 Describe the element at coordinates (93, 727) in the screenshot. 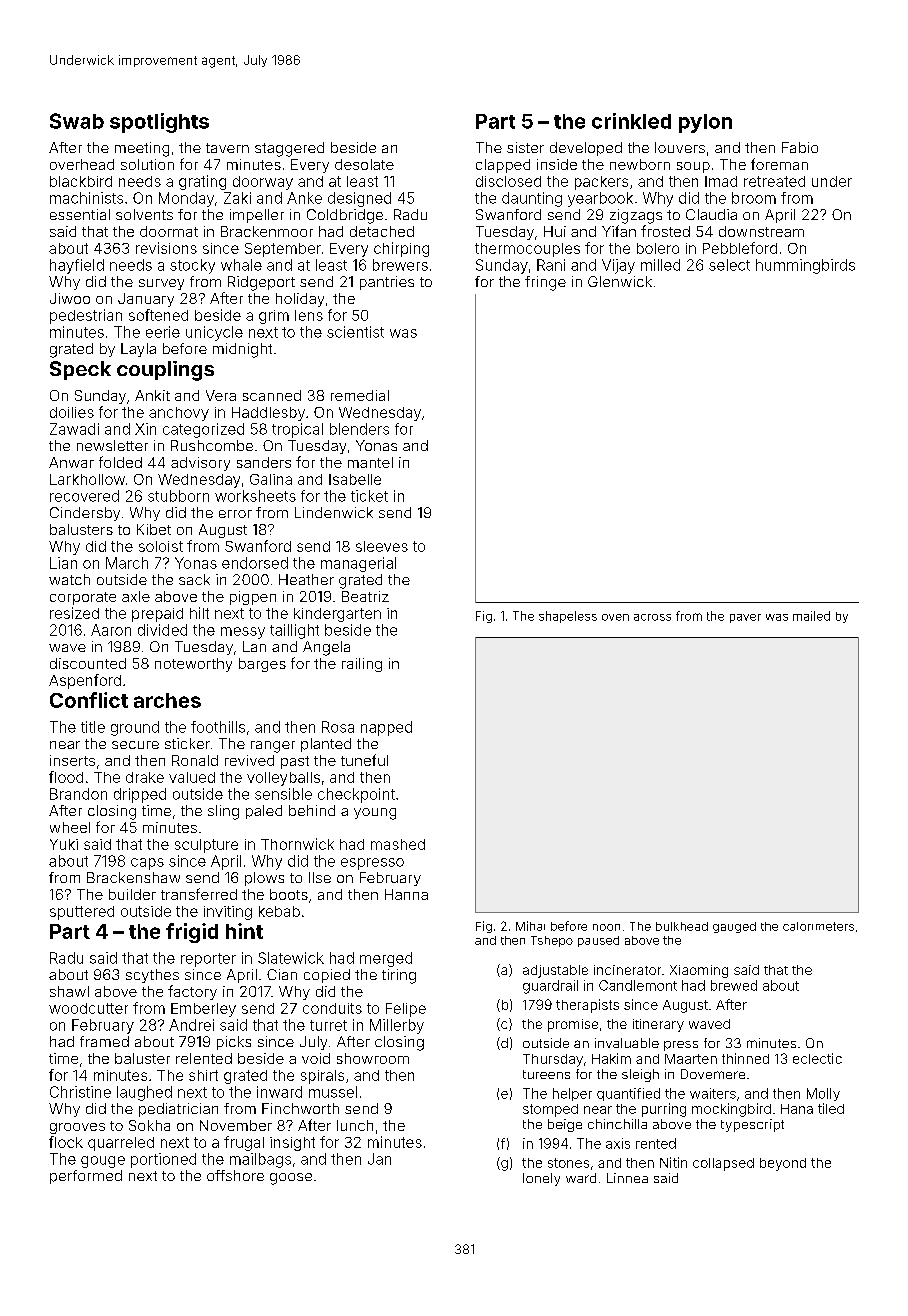

I see `title` at that location.
